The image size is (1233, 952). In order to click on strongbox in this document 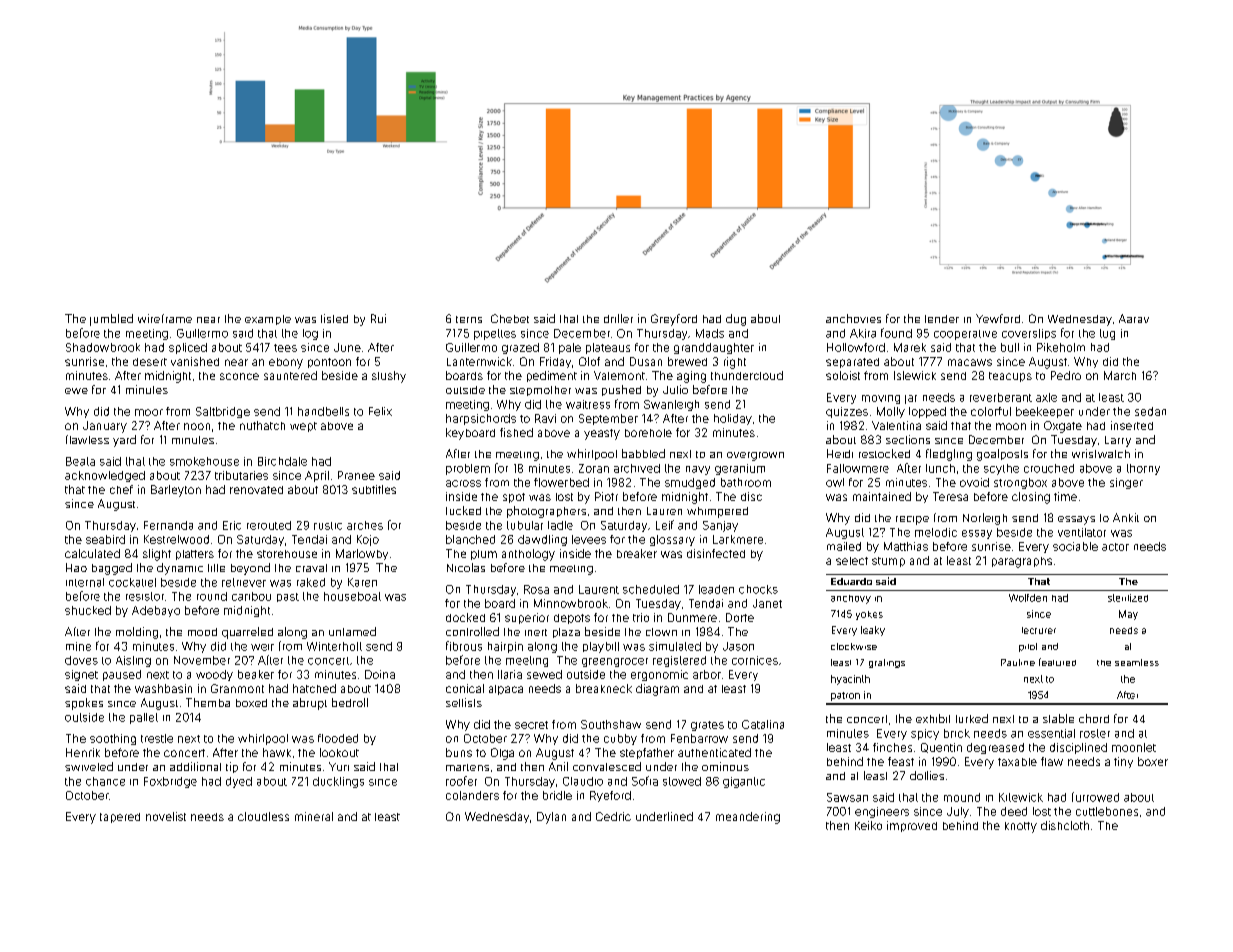, I will do `click(1020, 483)`.
